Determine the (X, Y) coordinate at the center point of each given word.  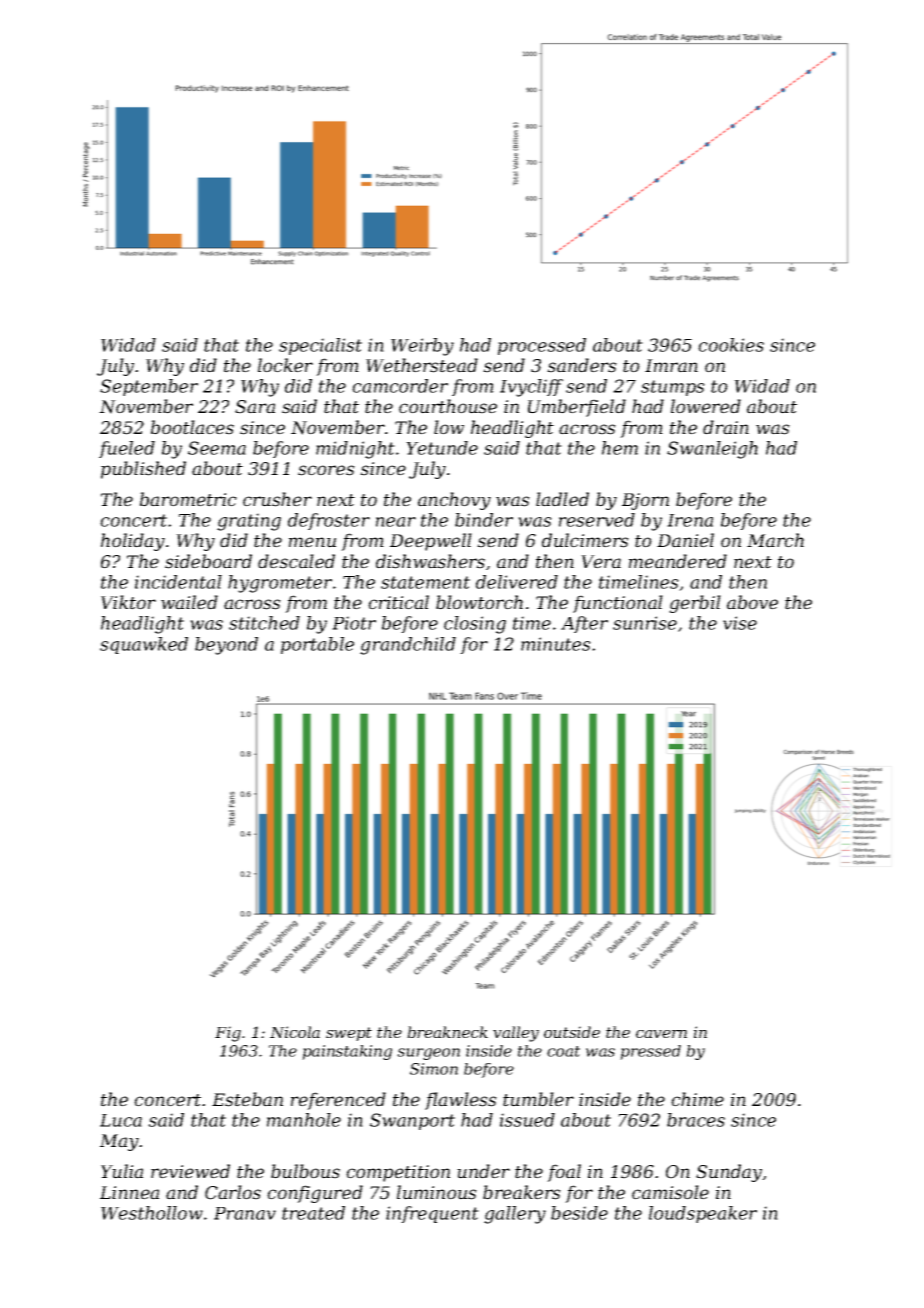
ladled (562, 499)
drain (726, 427)
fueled (127, 449)
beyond (226, 646)
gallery (515, 1215)
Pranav (245, 1213)
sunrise (645, 623)
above (752, 602)
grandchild (408, 646)
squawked (144, 645)
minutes (556, 644)
